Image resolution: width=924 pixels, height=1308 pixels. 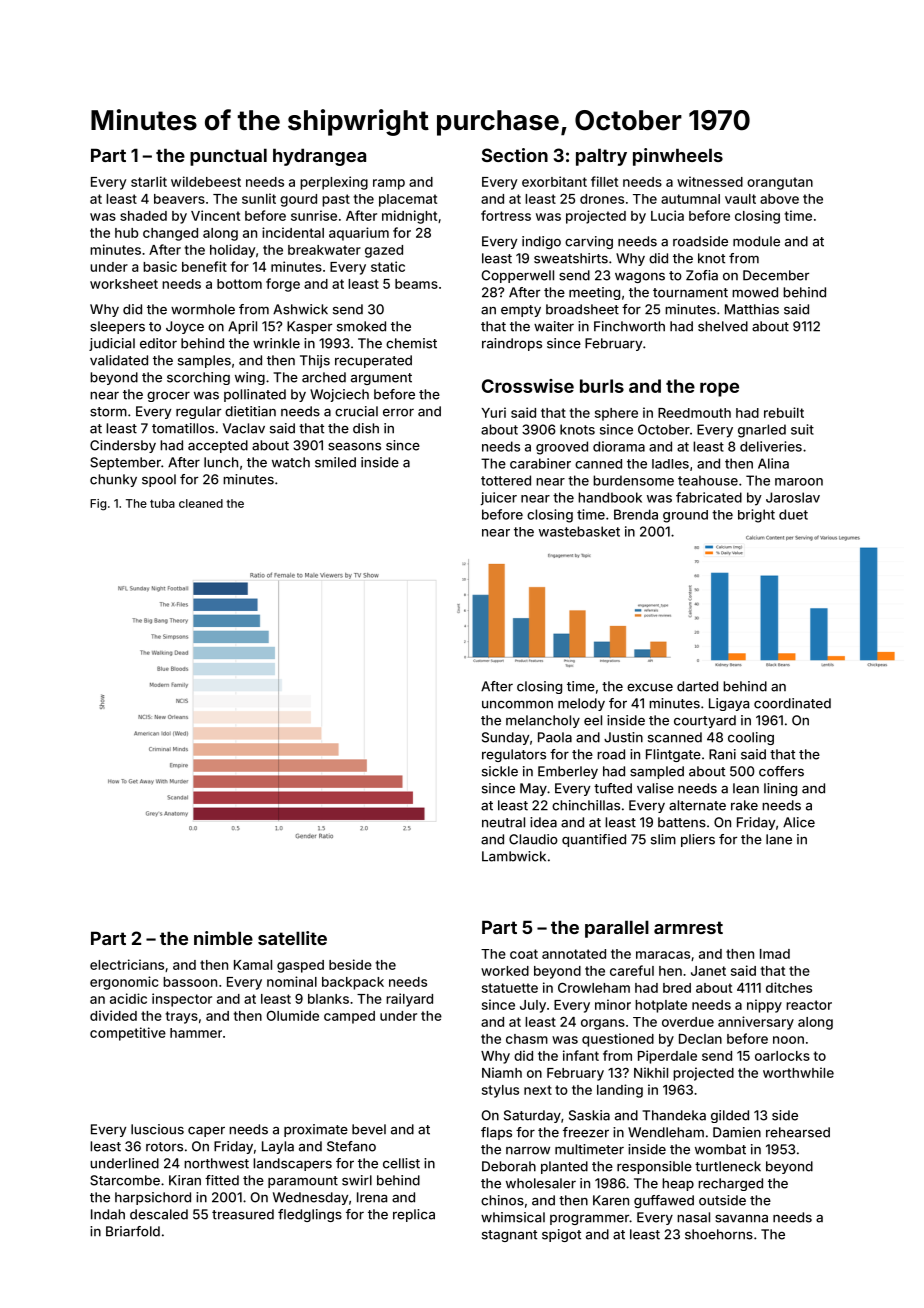 I want to click on Section, so click(x=515, y=155).
